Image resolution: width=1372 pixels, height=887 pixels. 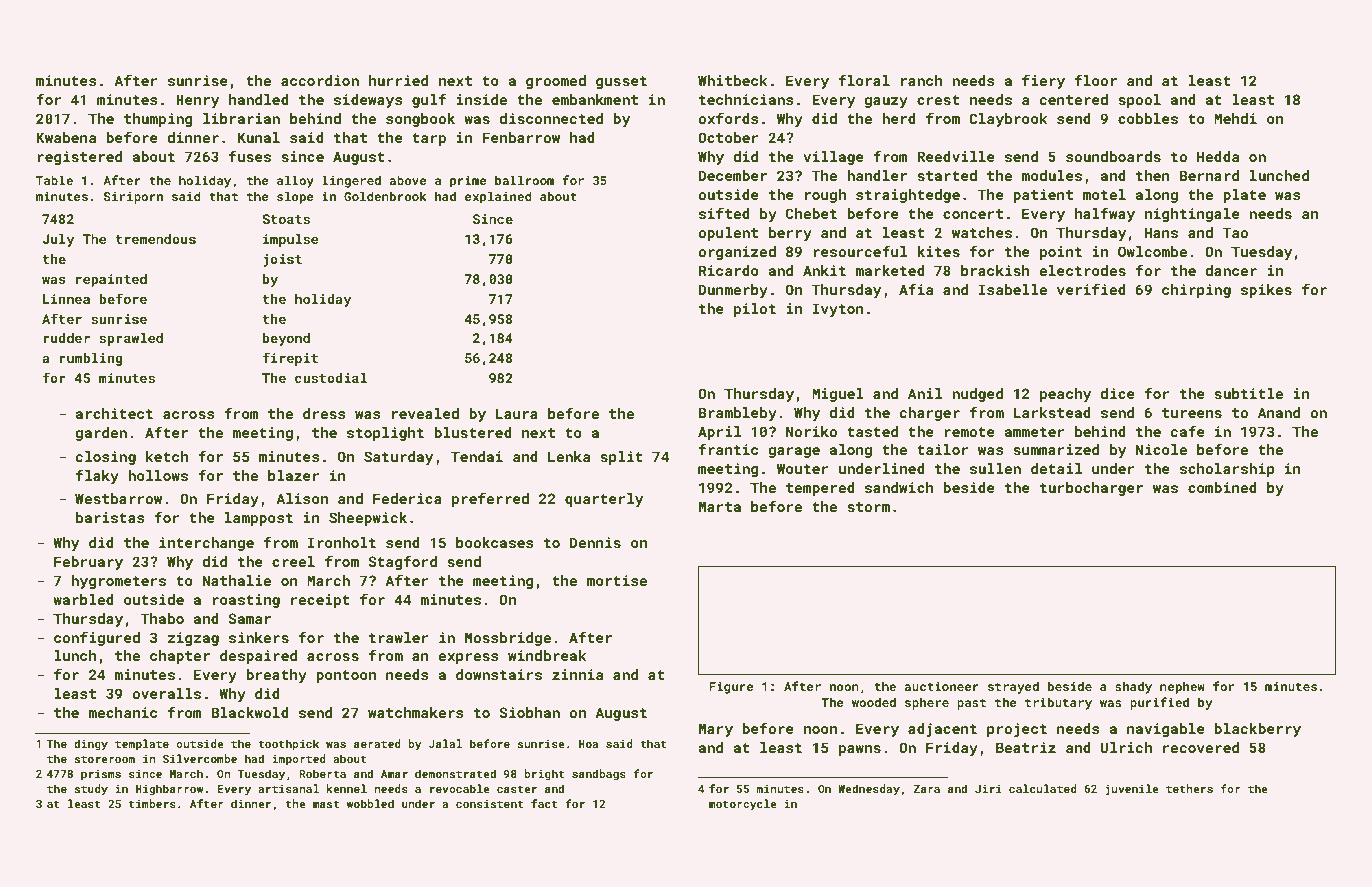 I want to click on pawns, so click(x=860, y=750).
